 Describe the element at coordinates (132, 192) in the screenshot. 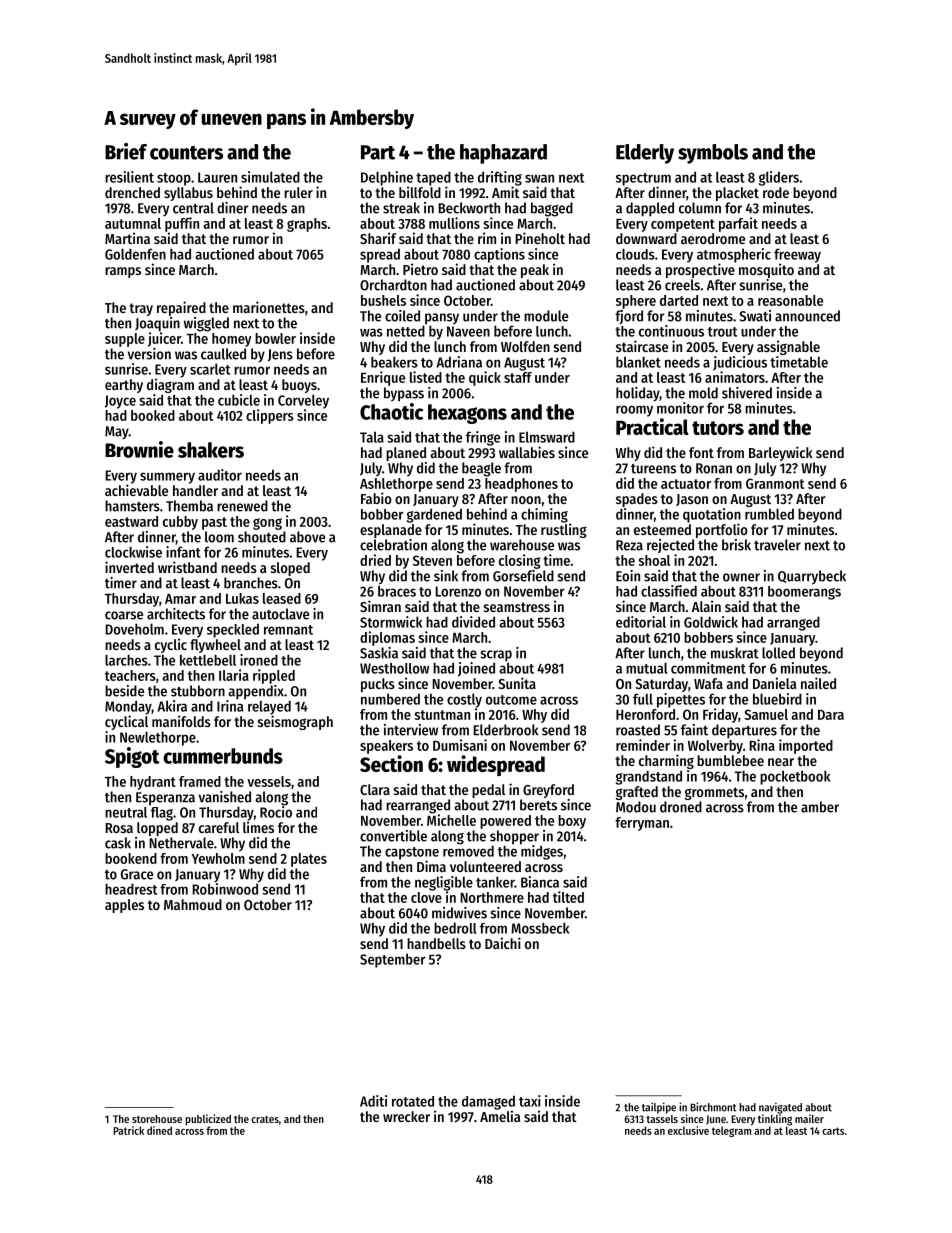

I see `drenched` at that location.
